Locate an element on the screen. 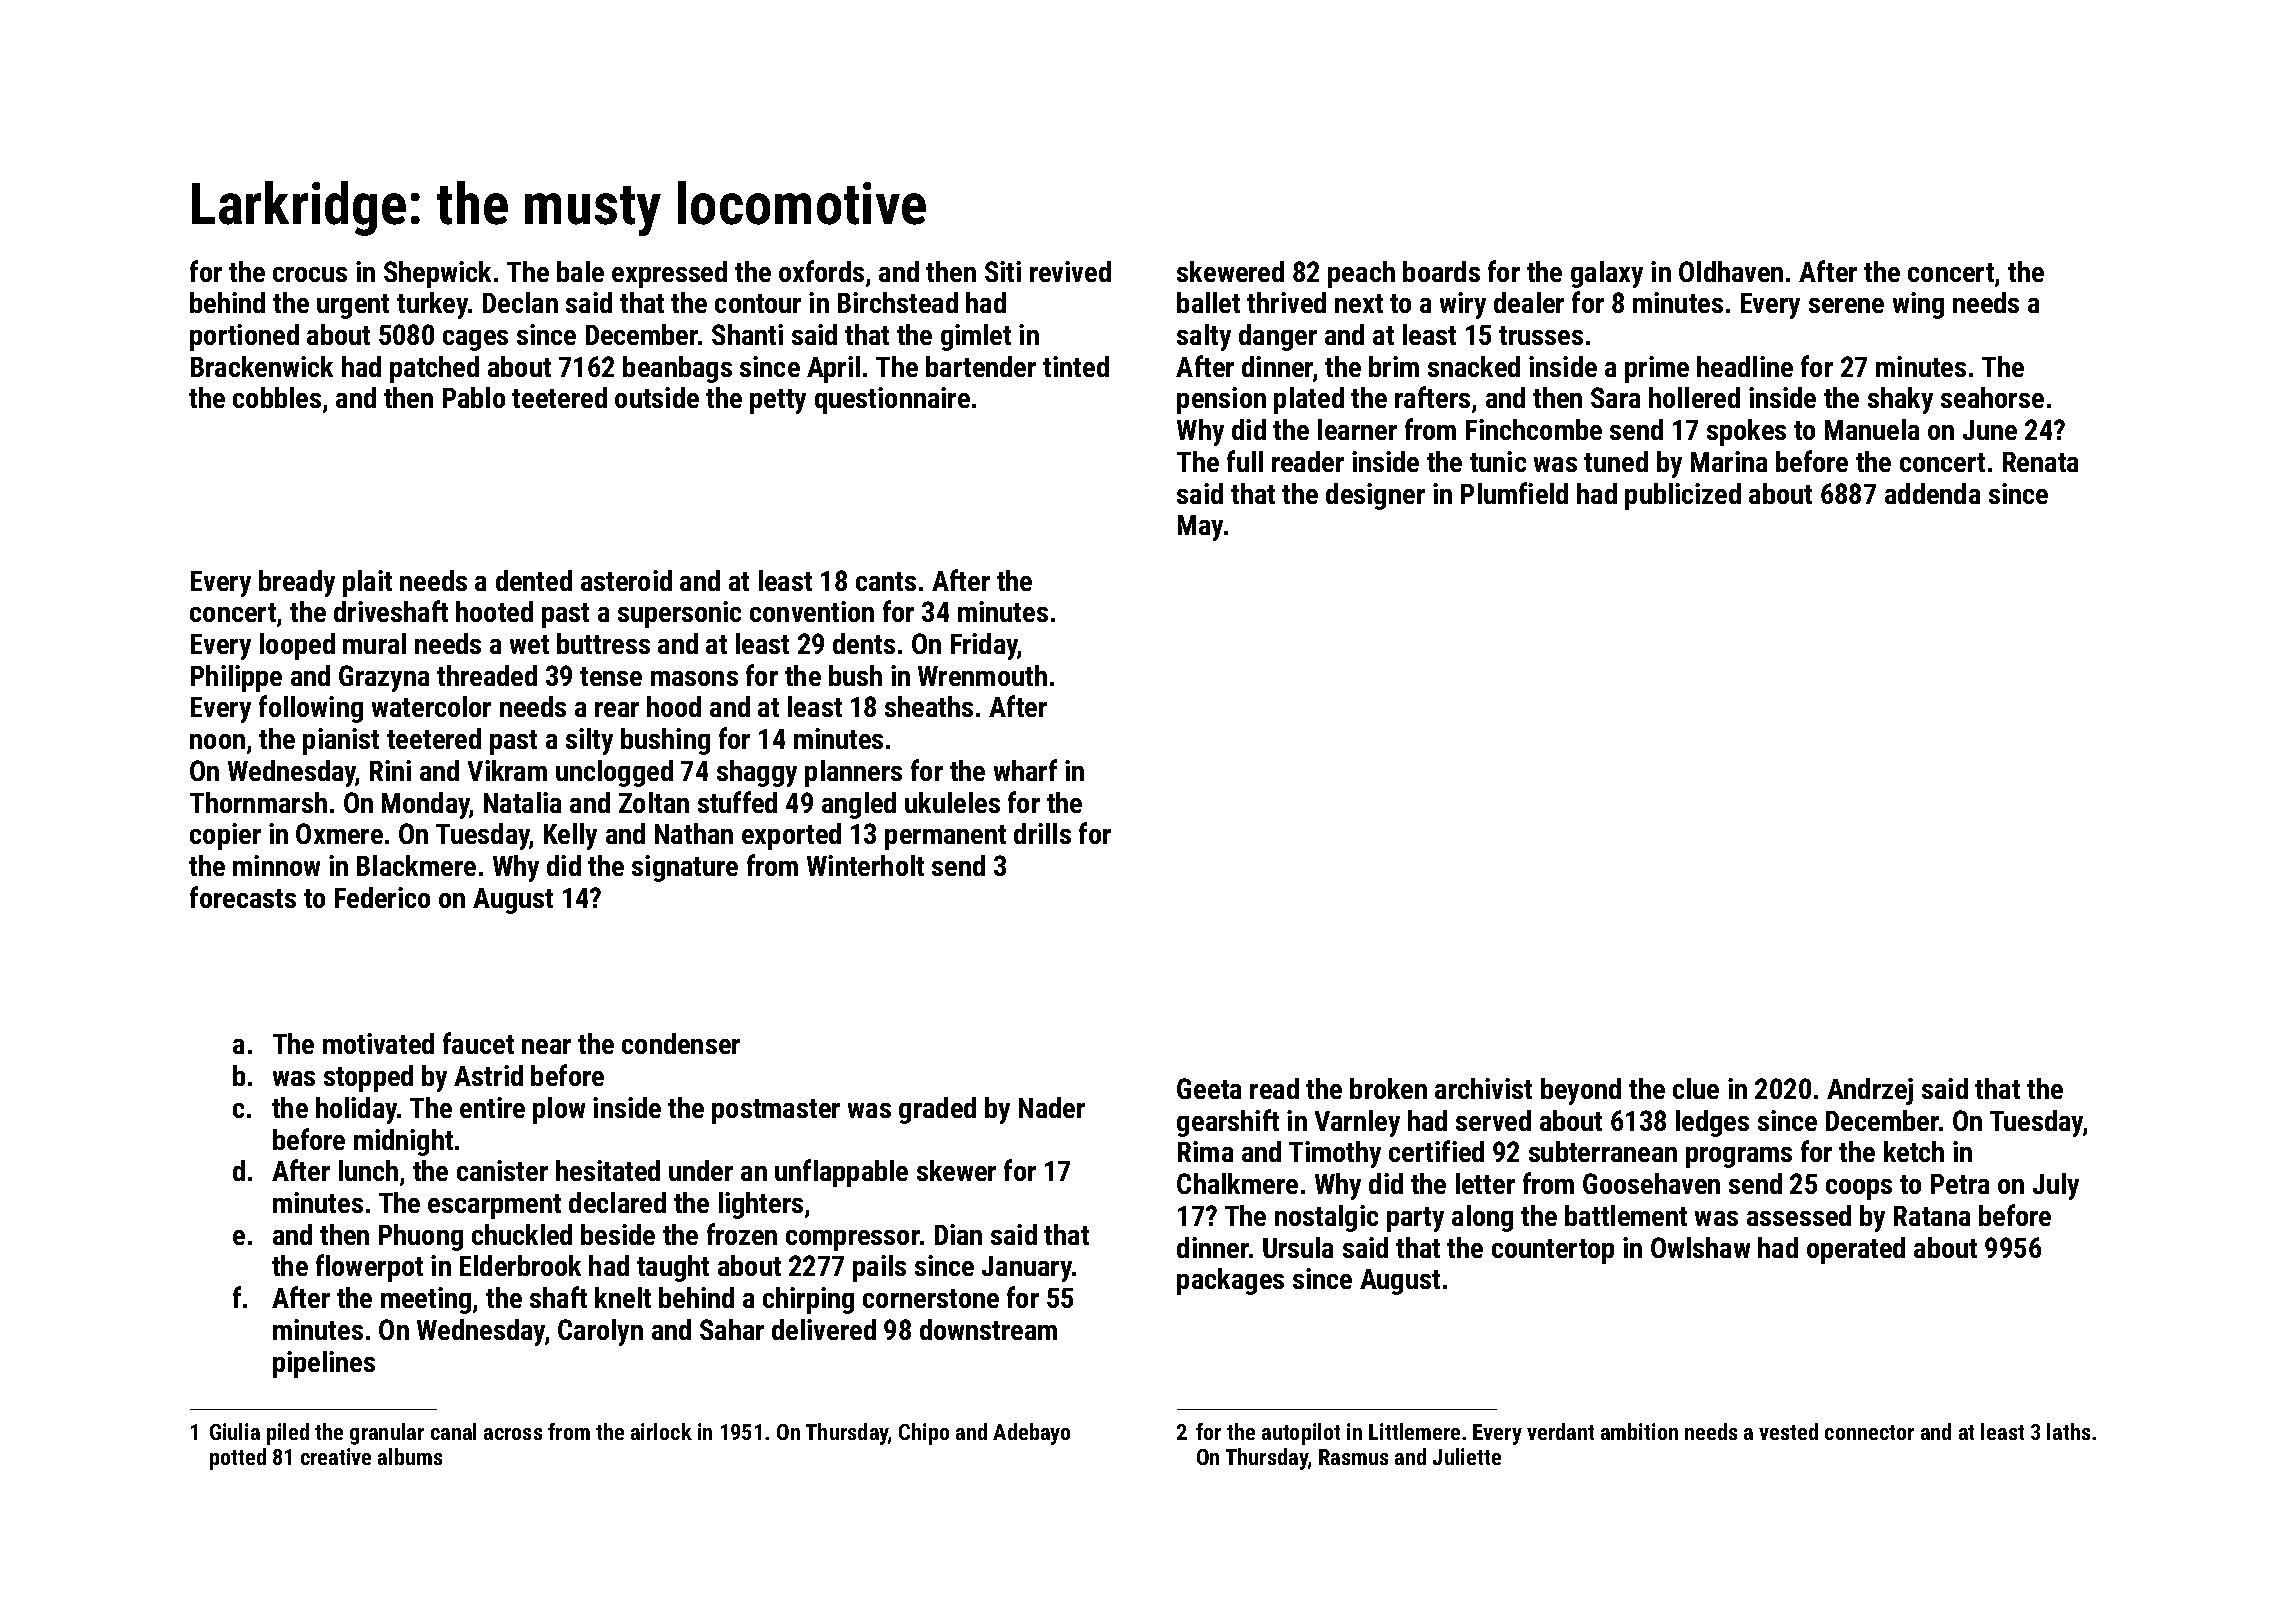  publicized is located at coordinates (1683, 496).
